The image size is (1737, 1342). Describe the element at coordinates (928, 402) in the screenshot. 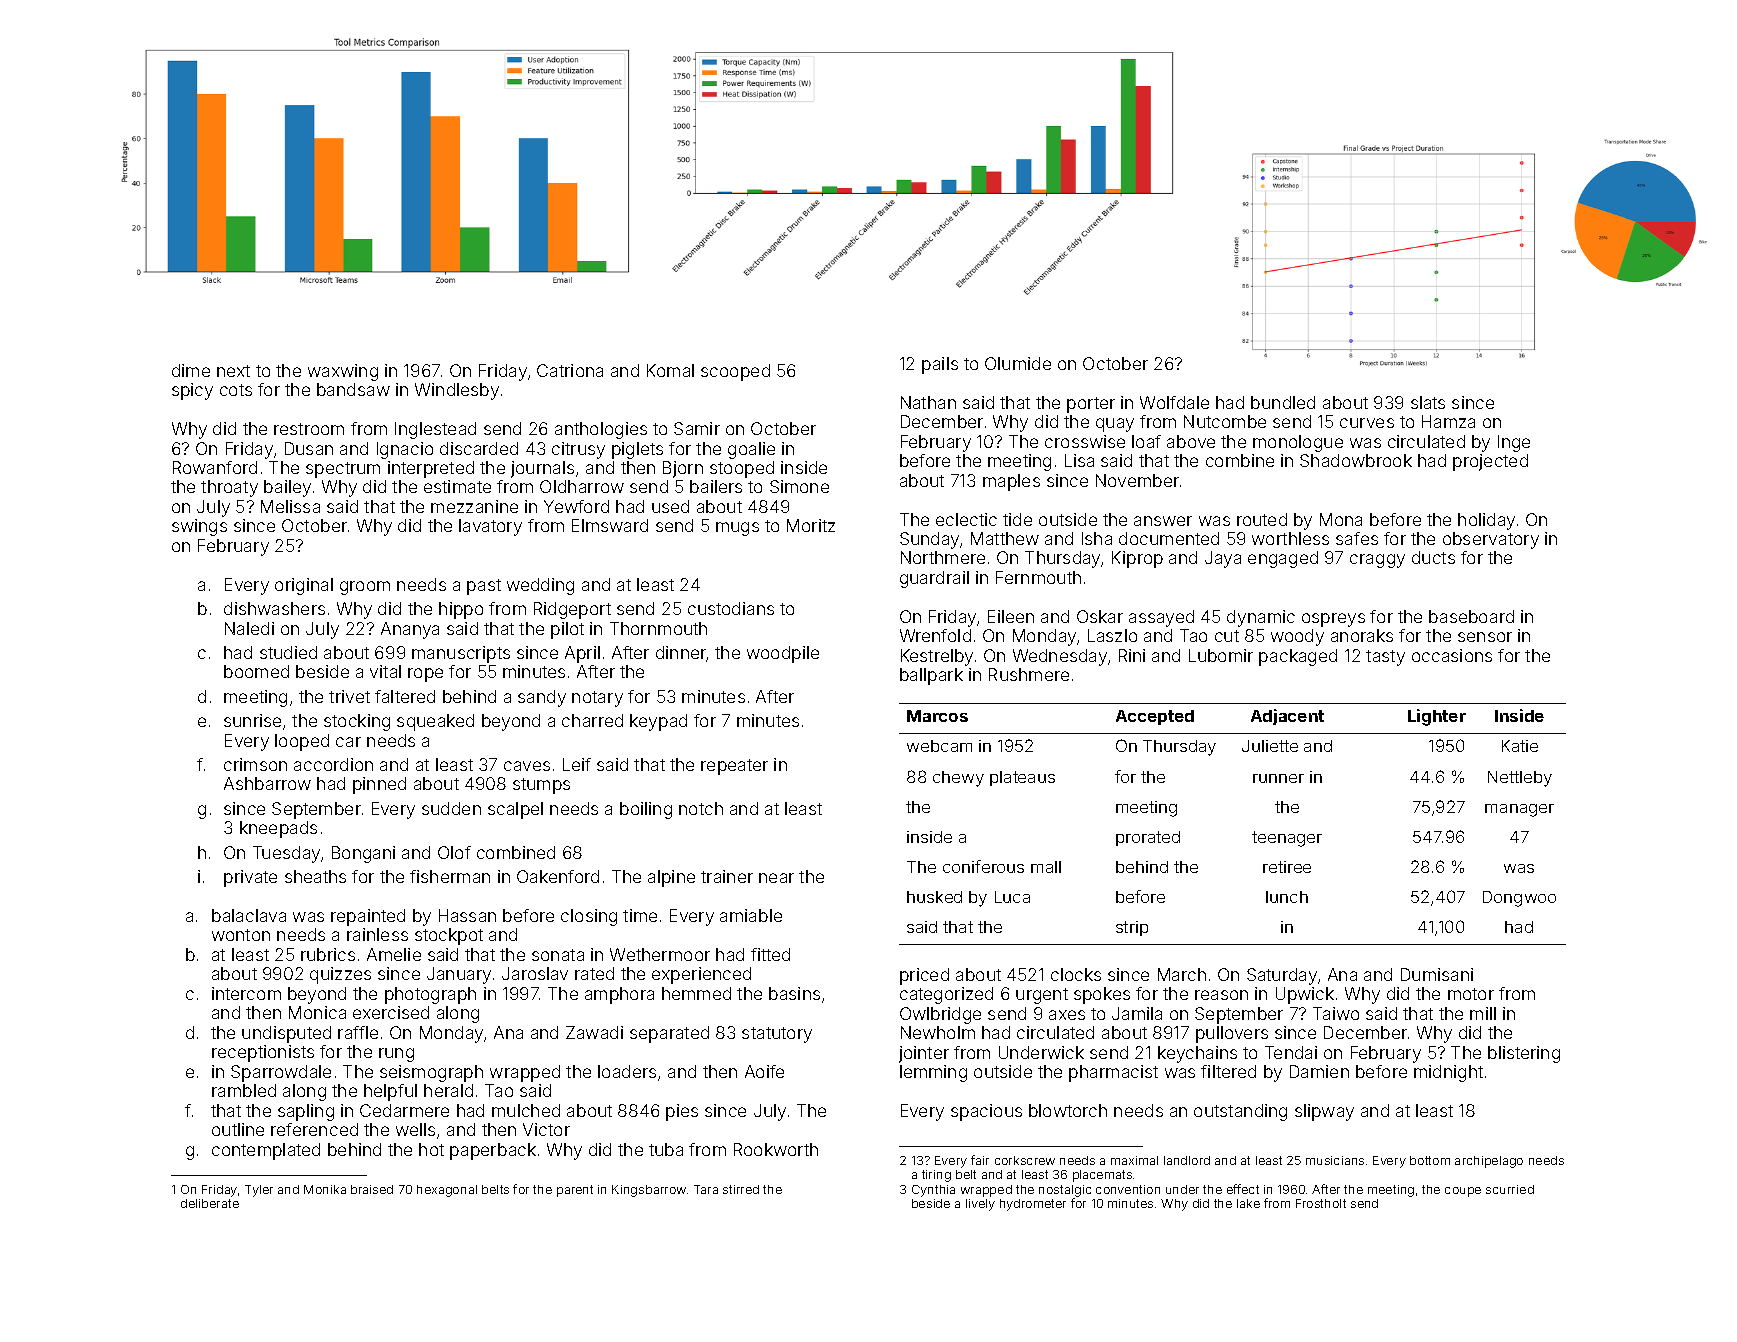

I see `Nathan` at that location.
